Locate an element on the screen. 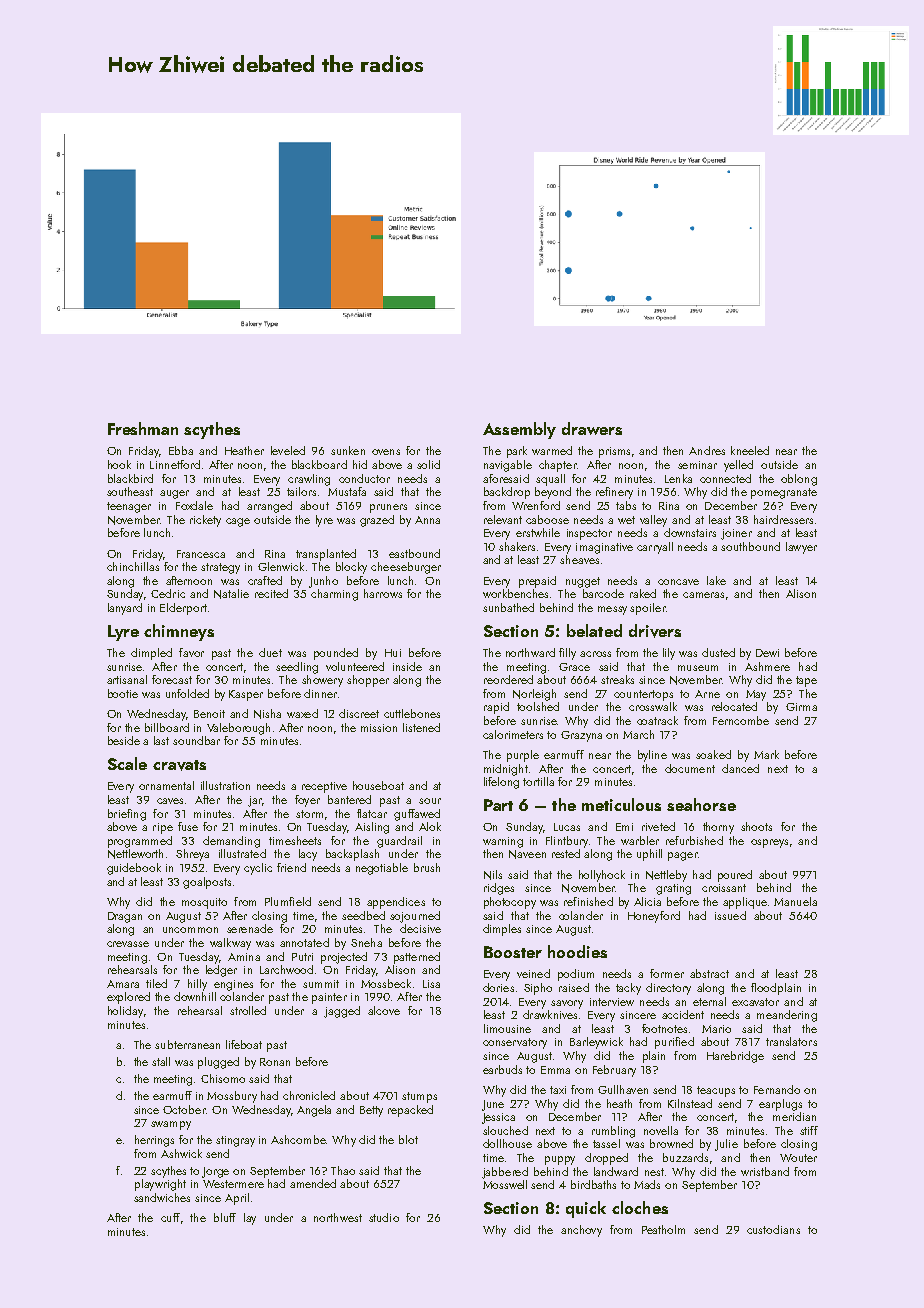  strolled is located at coordinates (248, 1010).
